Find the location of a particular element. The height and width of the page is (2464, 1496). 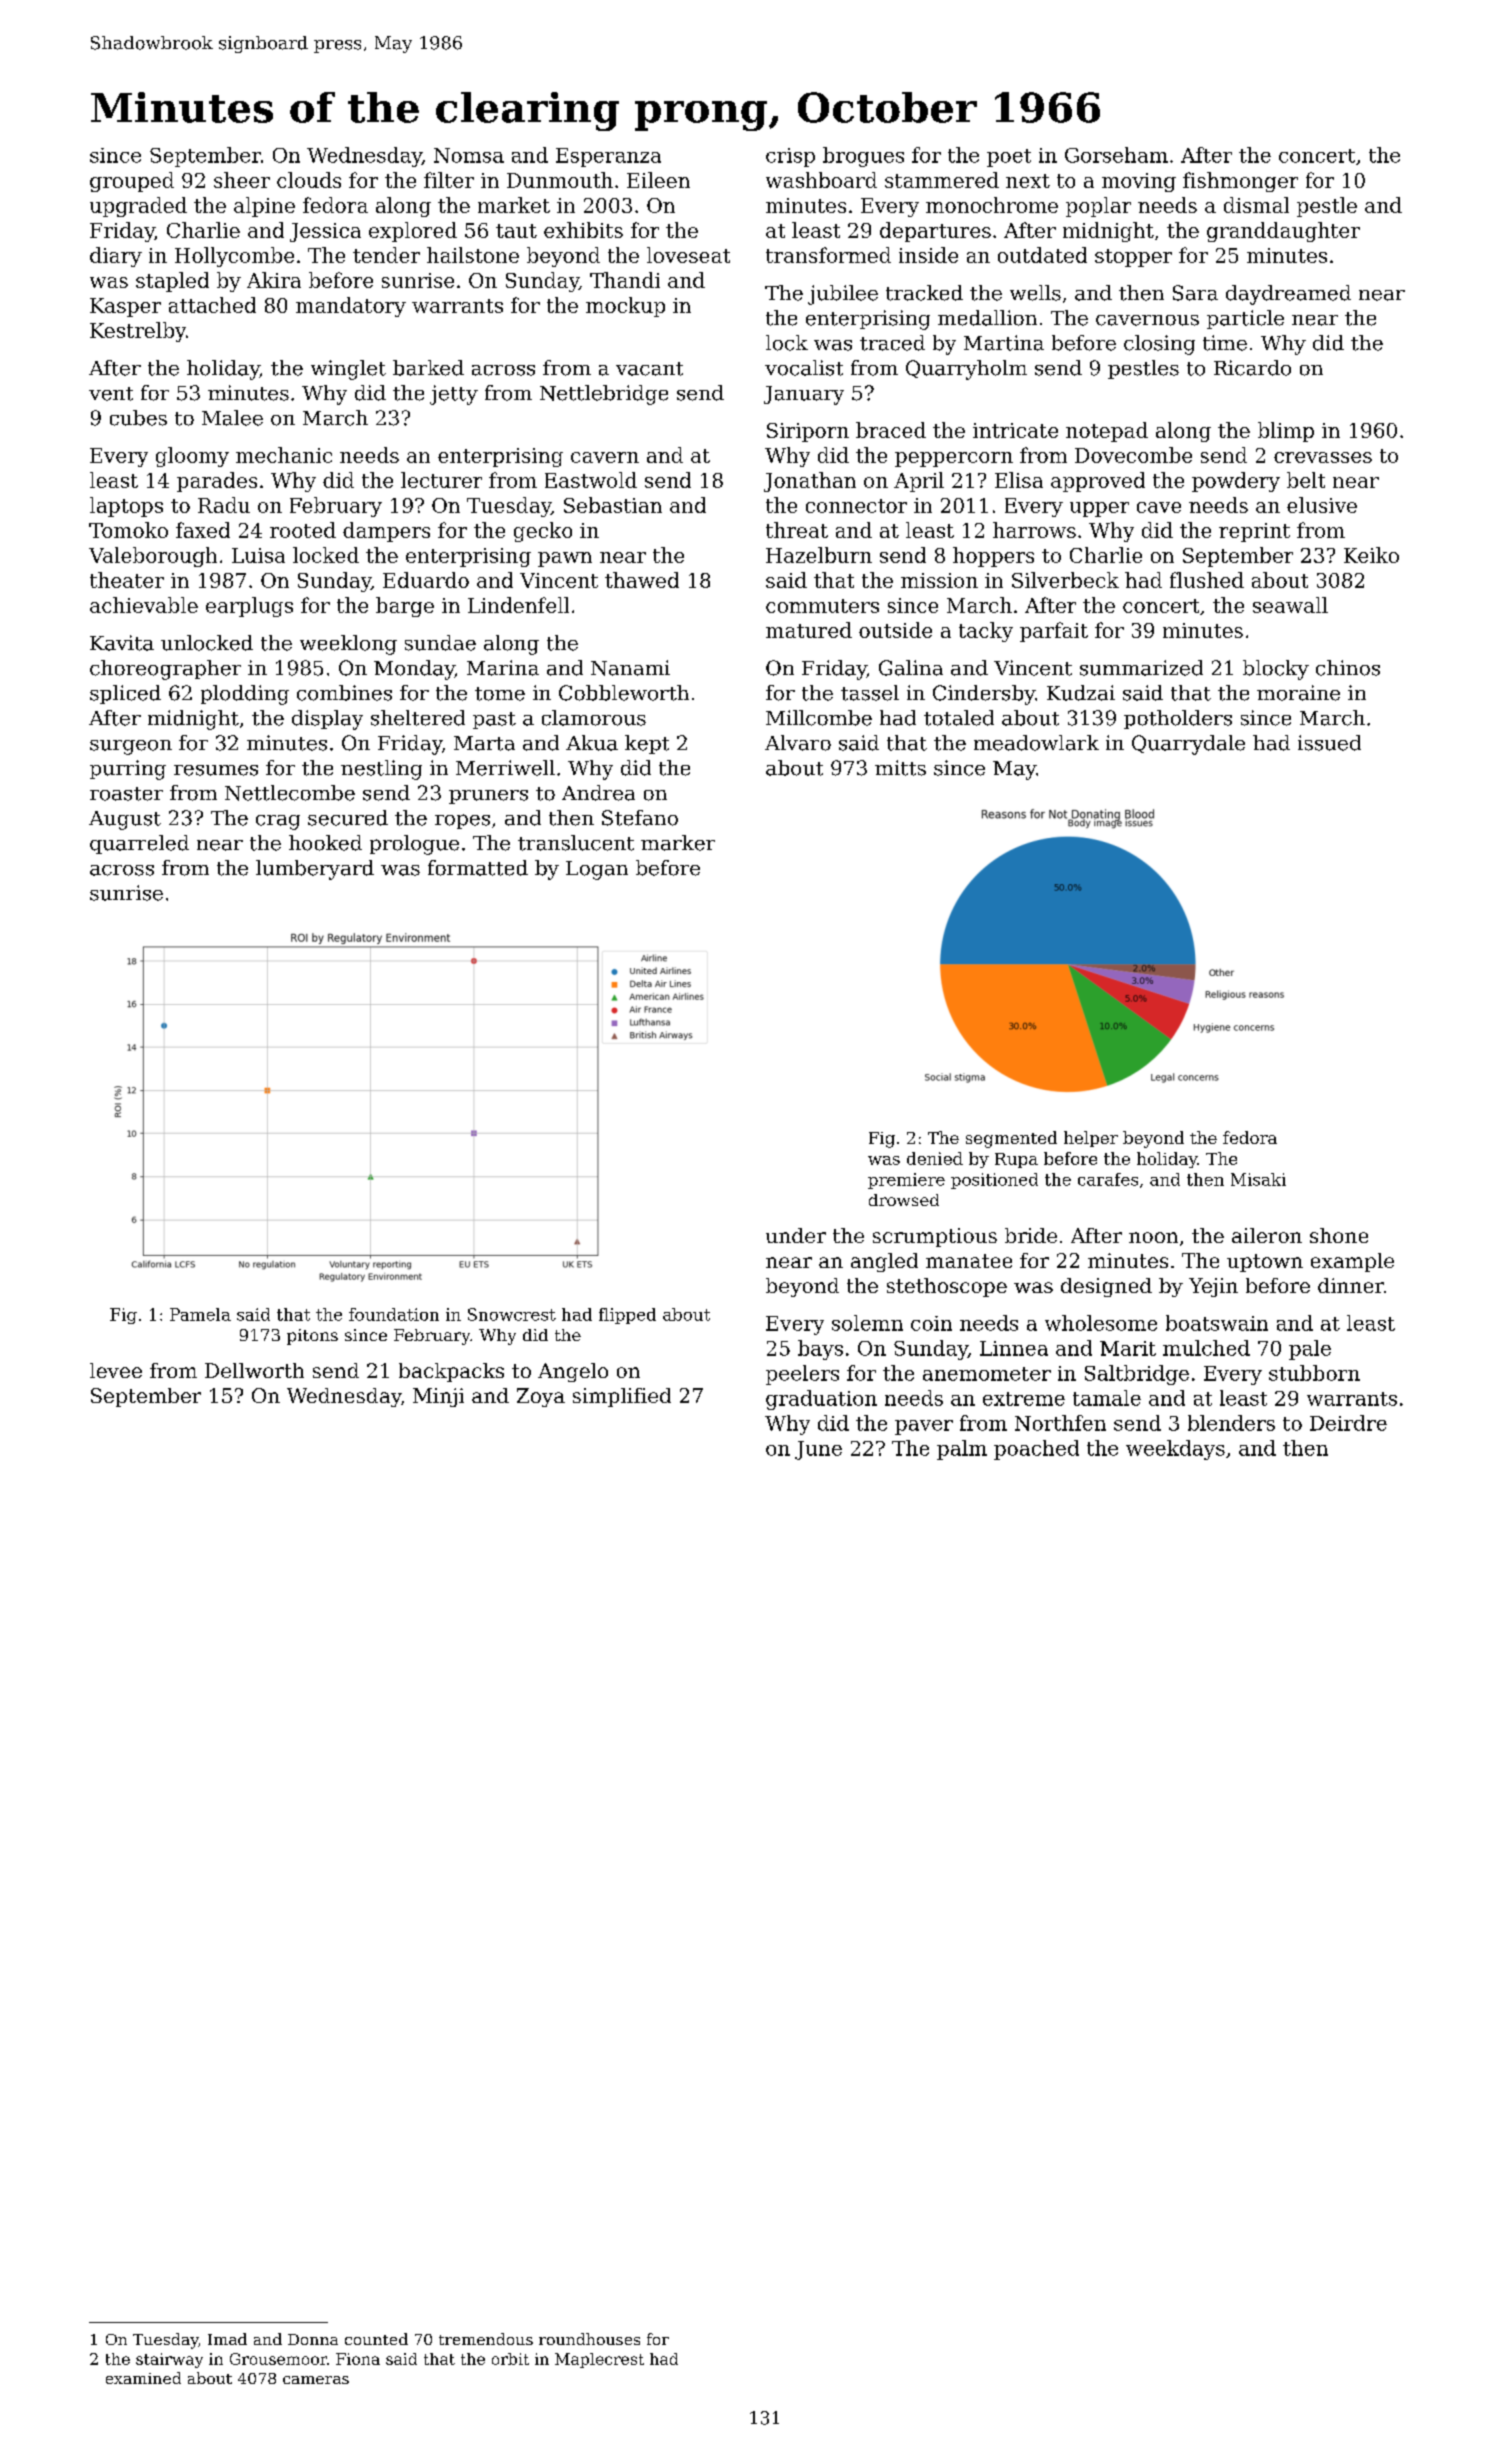

mitts is located at coordinates (900, 768).
